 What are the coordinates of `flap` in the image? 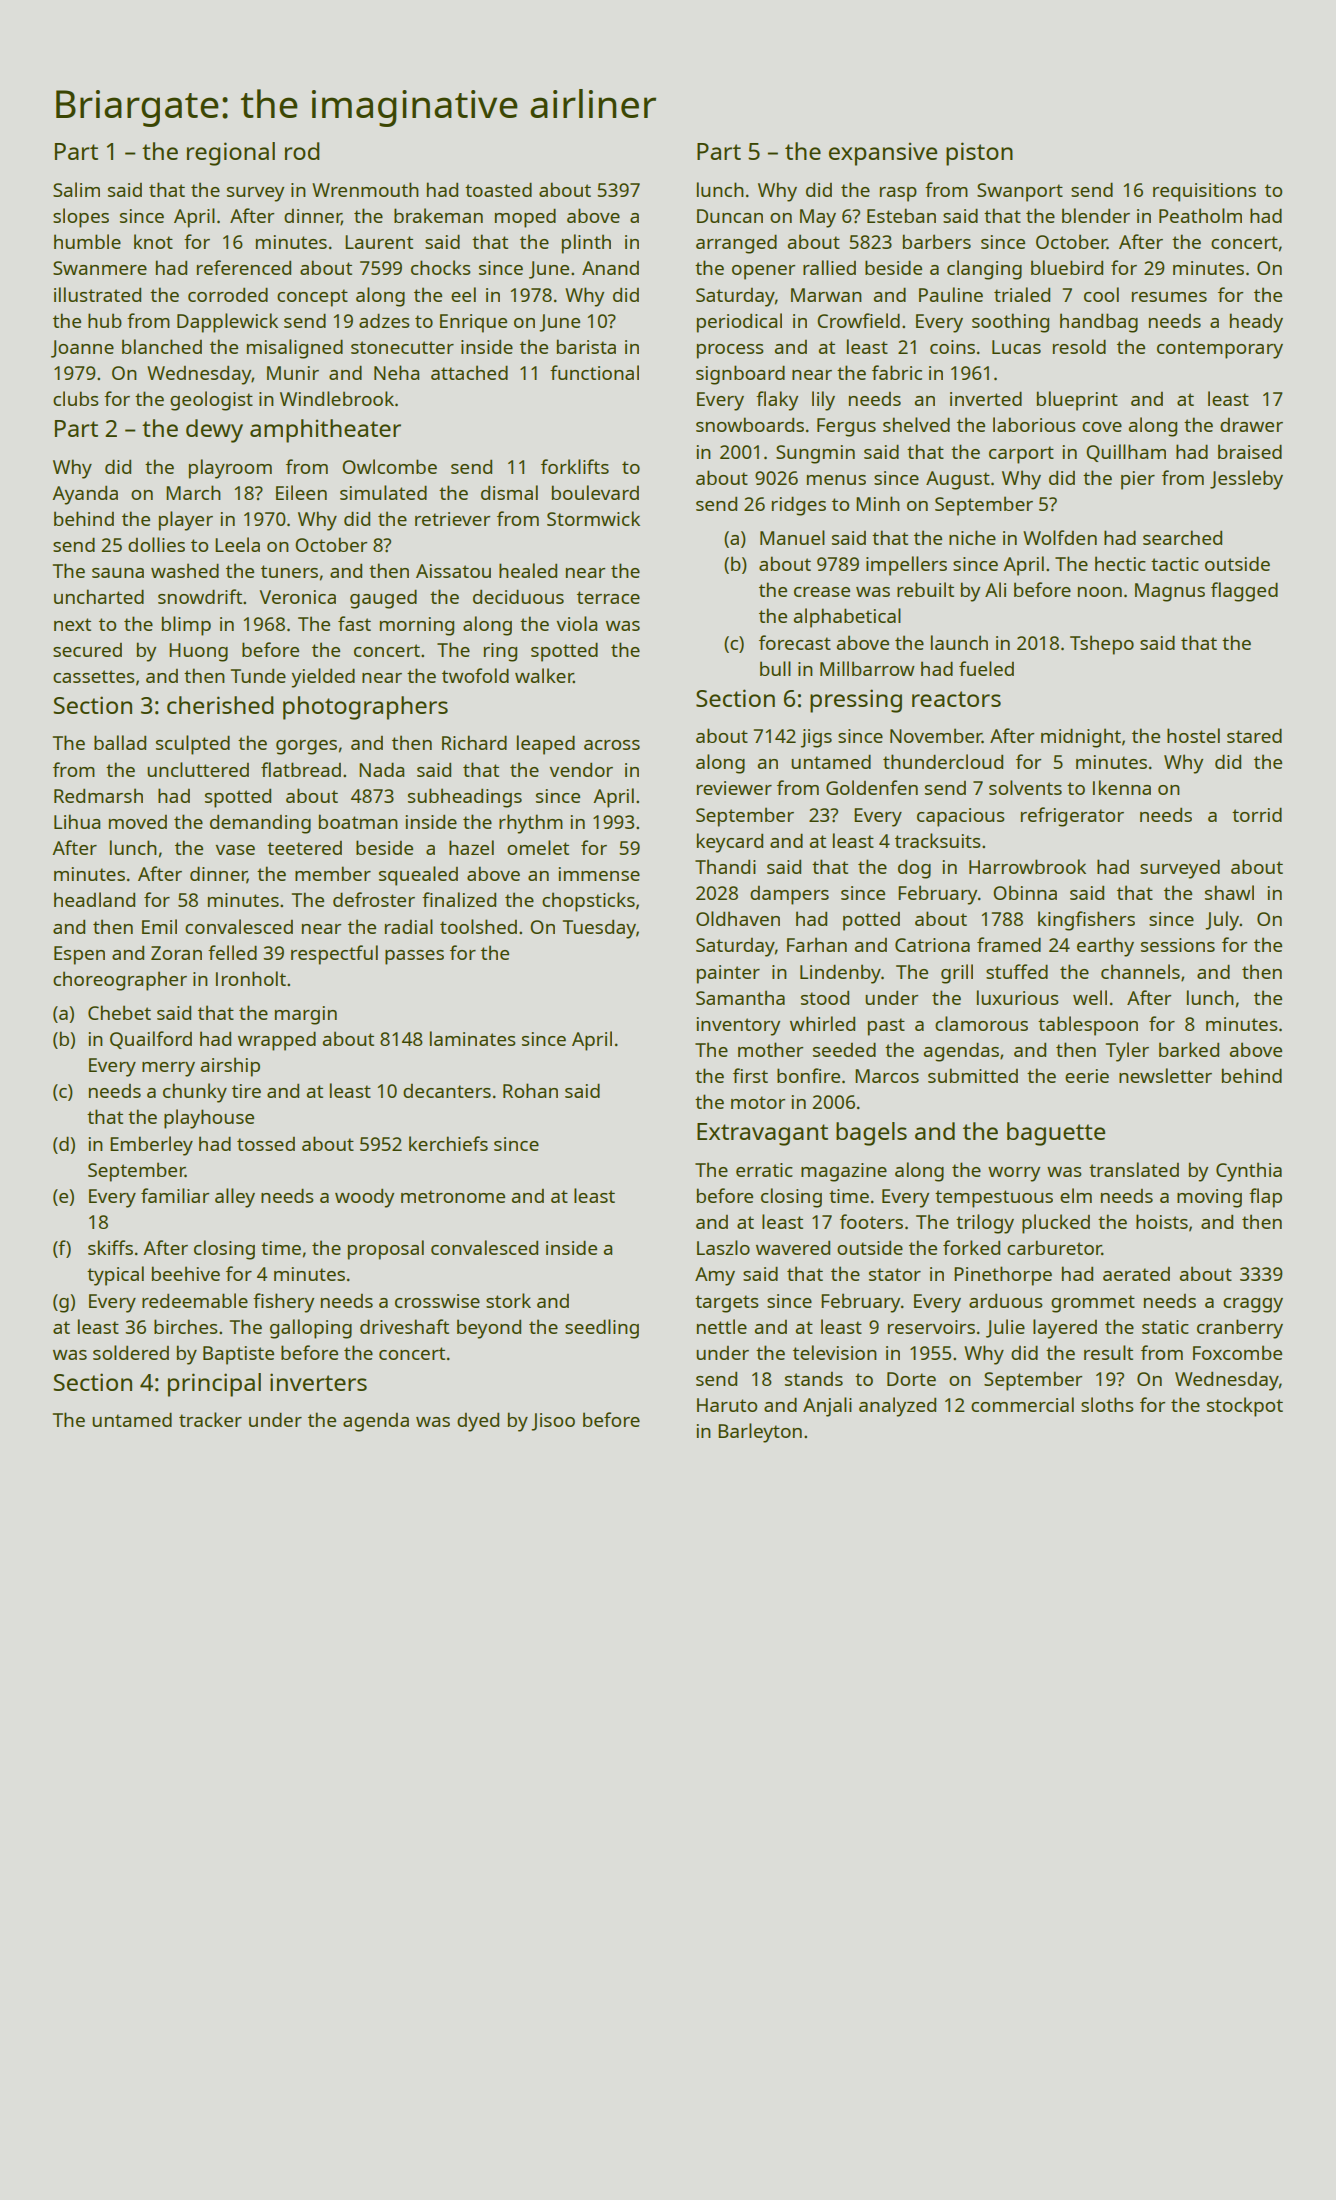 It's located at (1265, 1198).
